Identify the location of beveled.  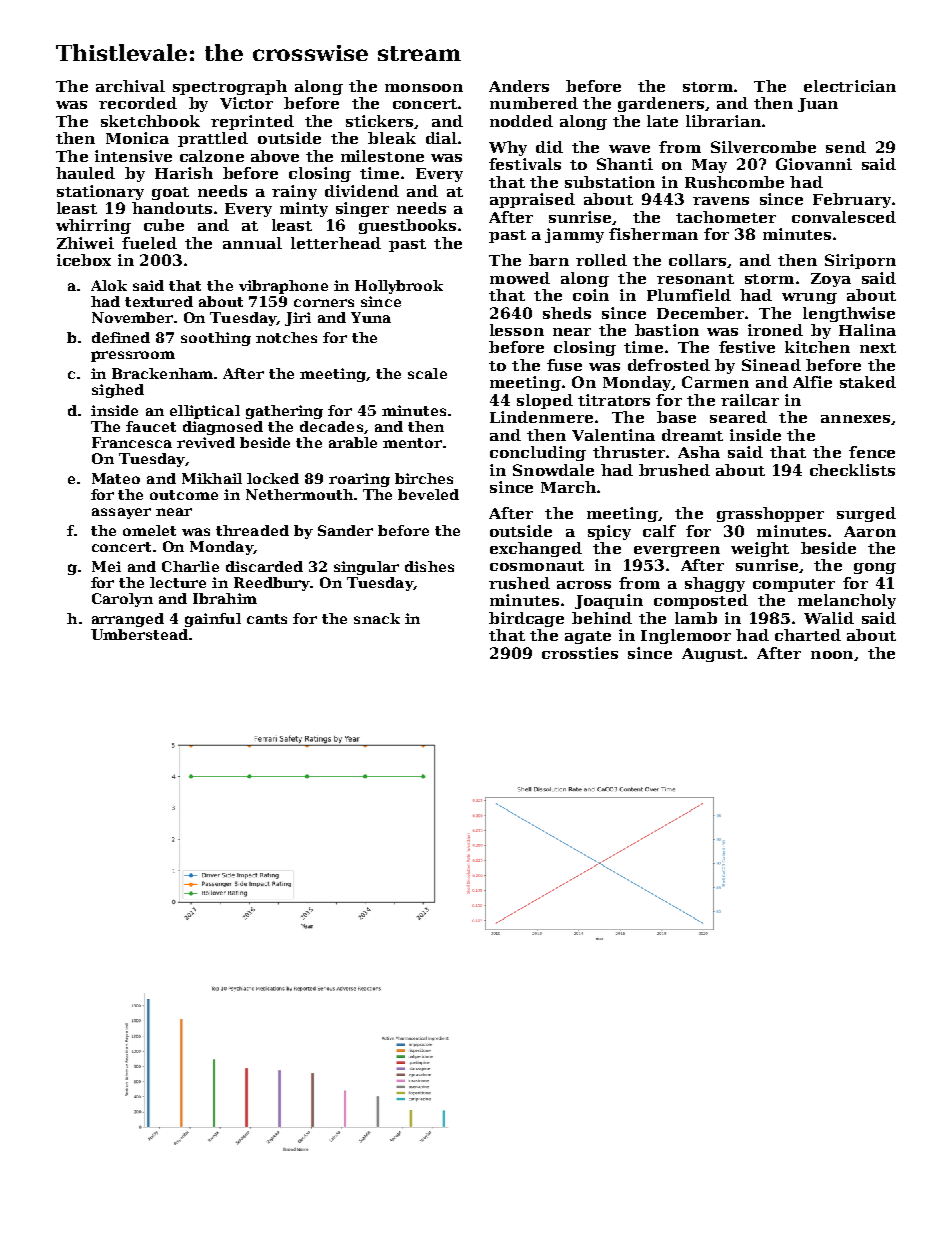
(428, 494).
